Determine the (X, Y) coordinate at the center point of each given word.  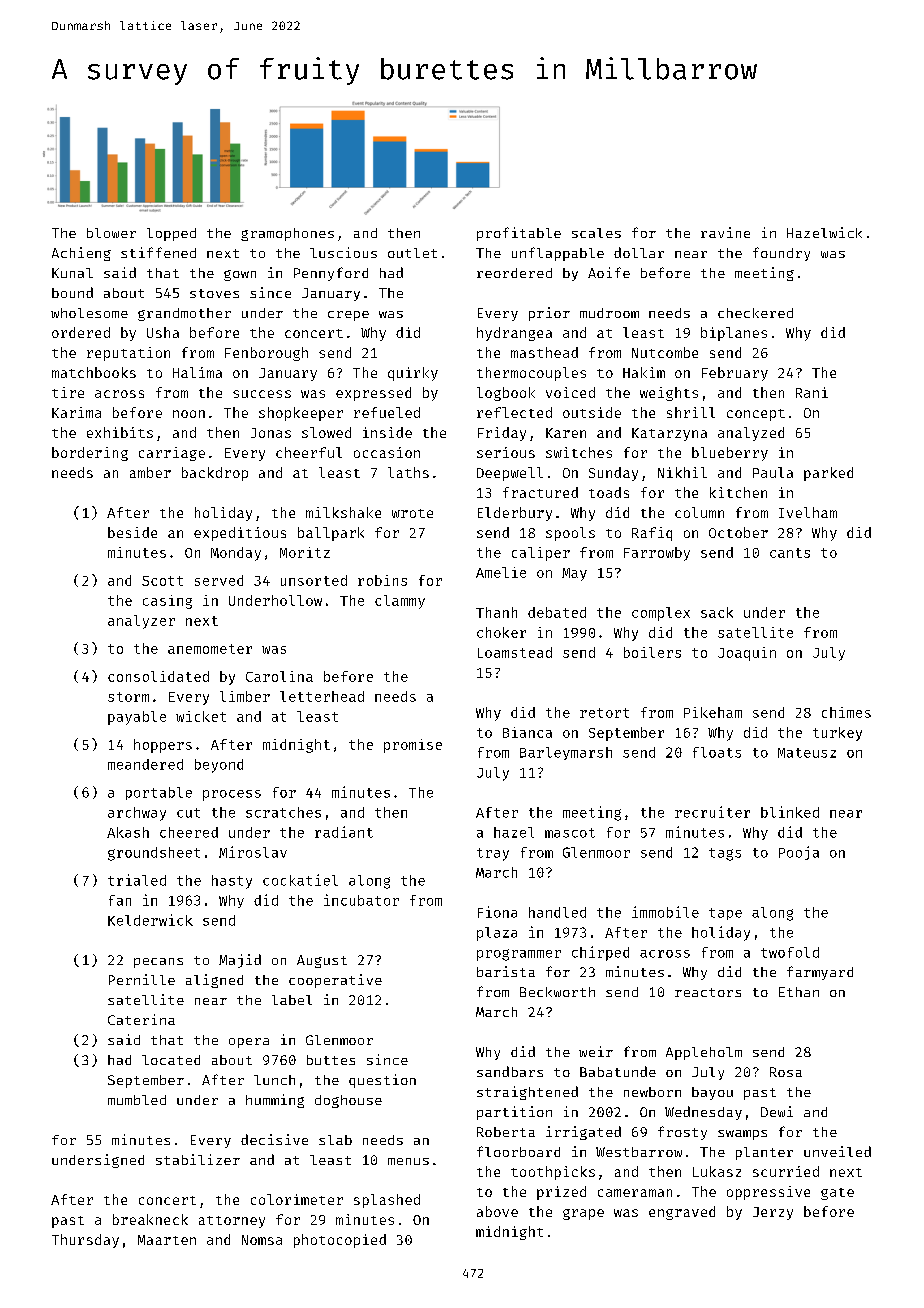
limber (245, 696)
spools (570, 534)
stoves (214, 293)
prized (561, 1193)
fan (120, 900)
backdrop (215, 474)
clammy (400, 602)
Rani (812, 392)
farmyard (820, 973)
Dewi (777, 1111)
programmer (519, 955)
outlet (412, 253)
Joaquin (747, 654)
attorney (232, 1222)
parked (828, 474)
